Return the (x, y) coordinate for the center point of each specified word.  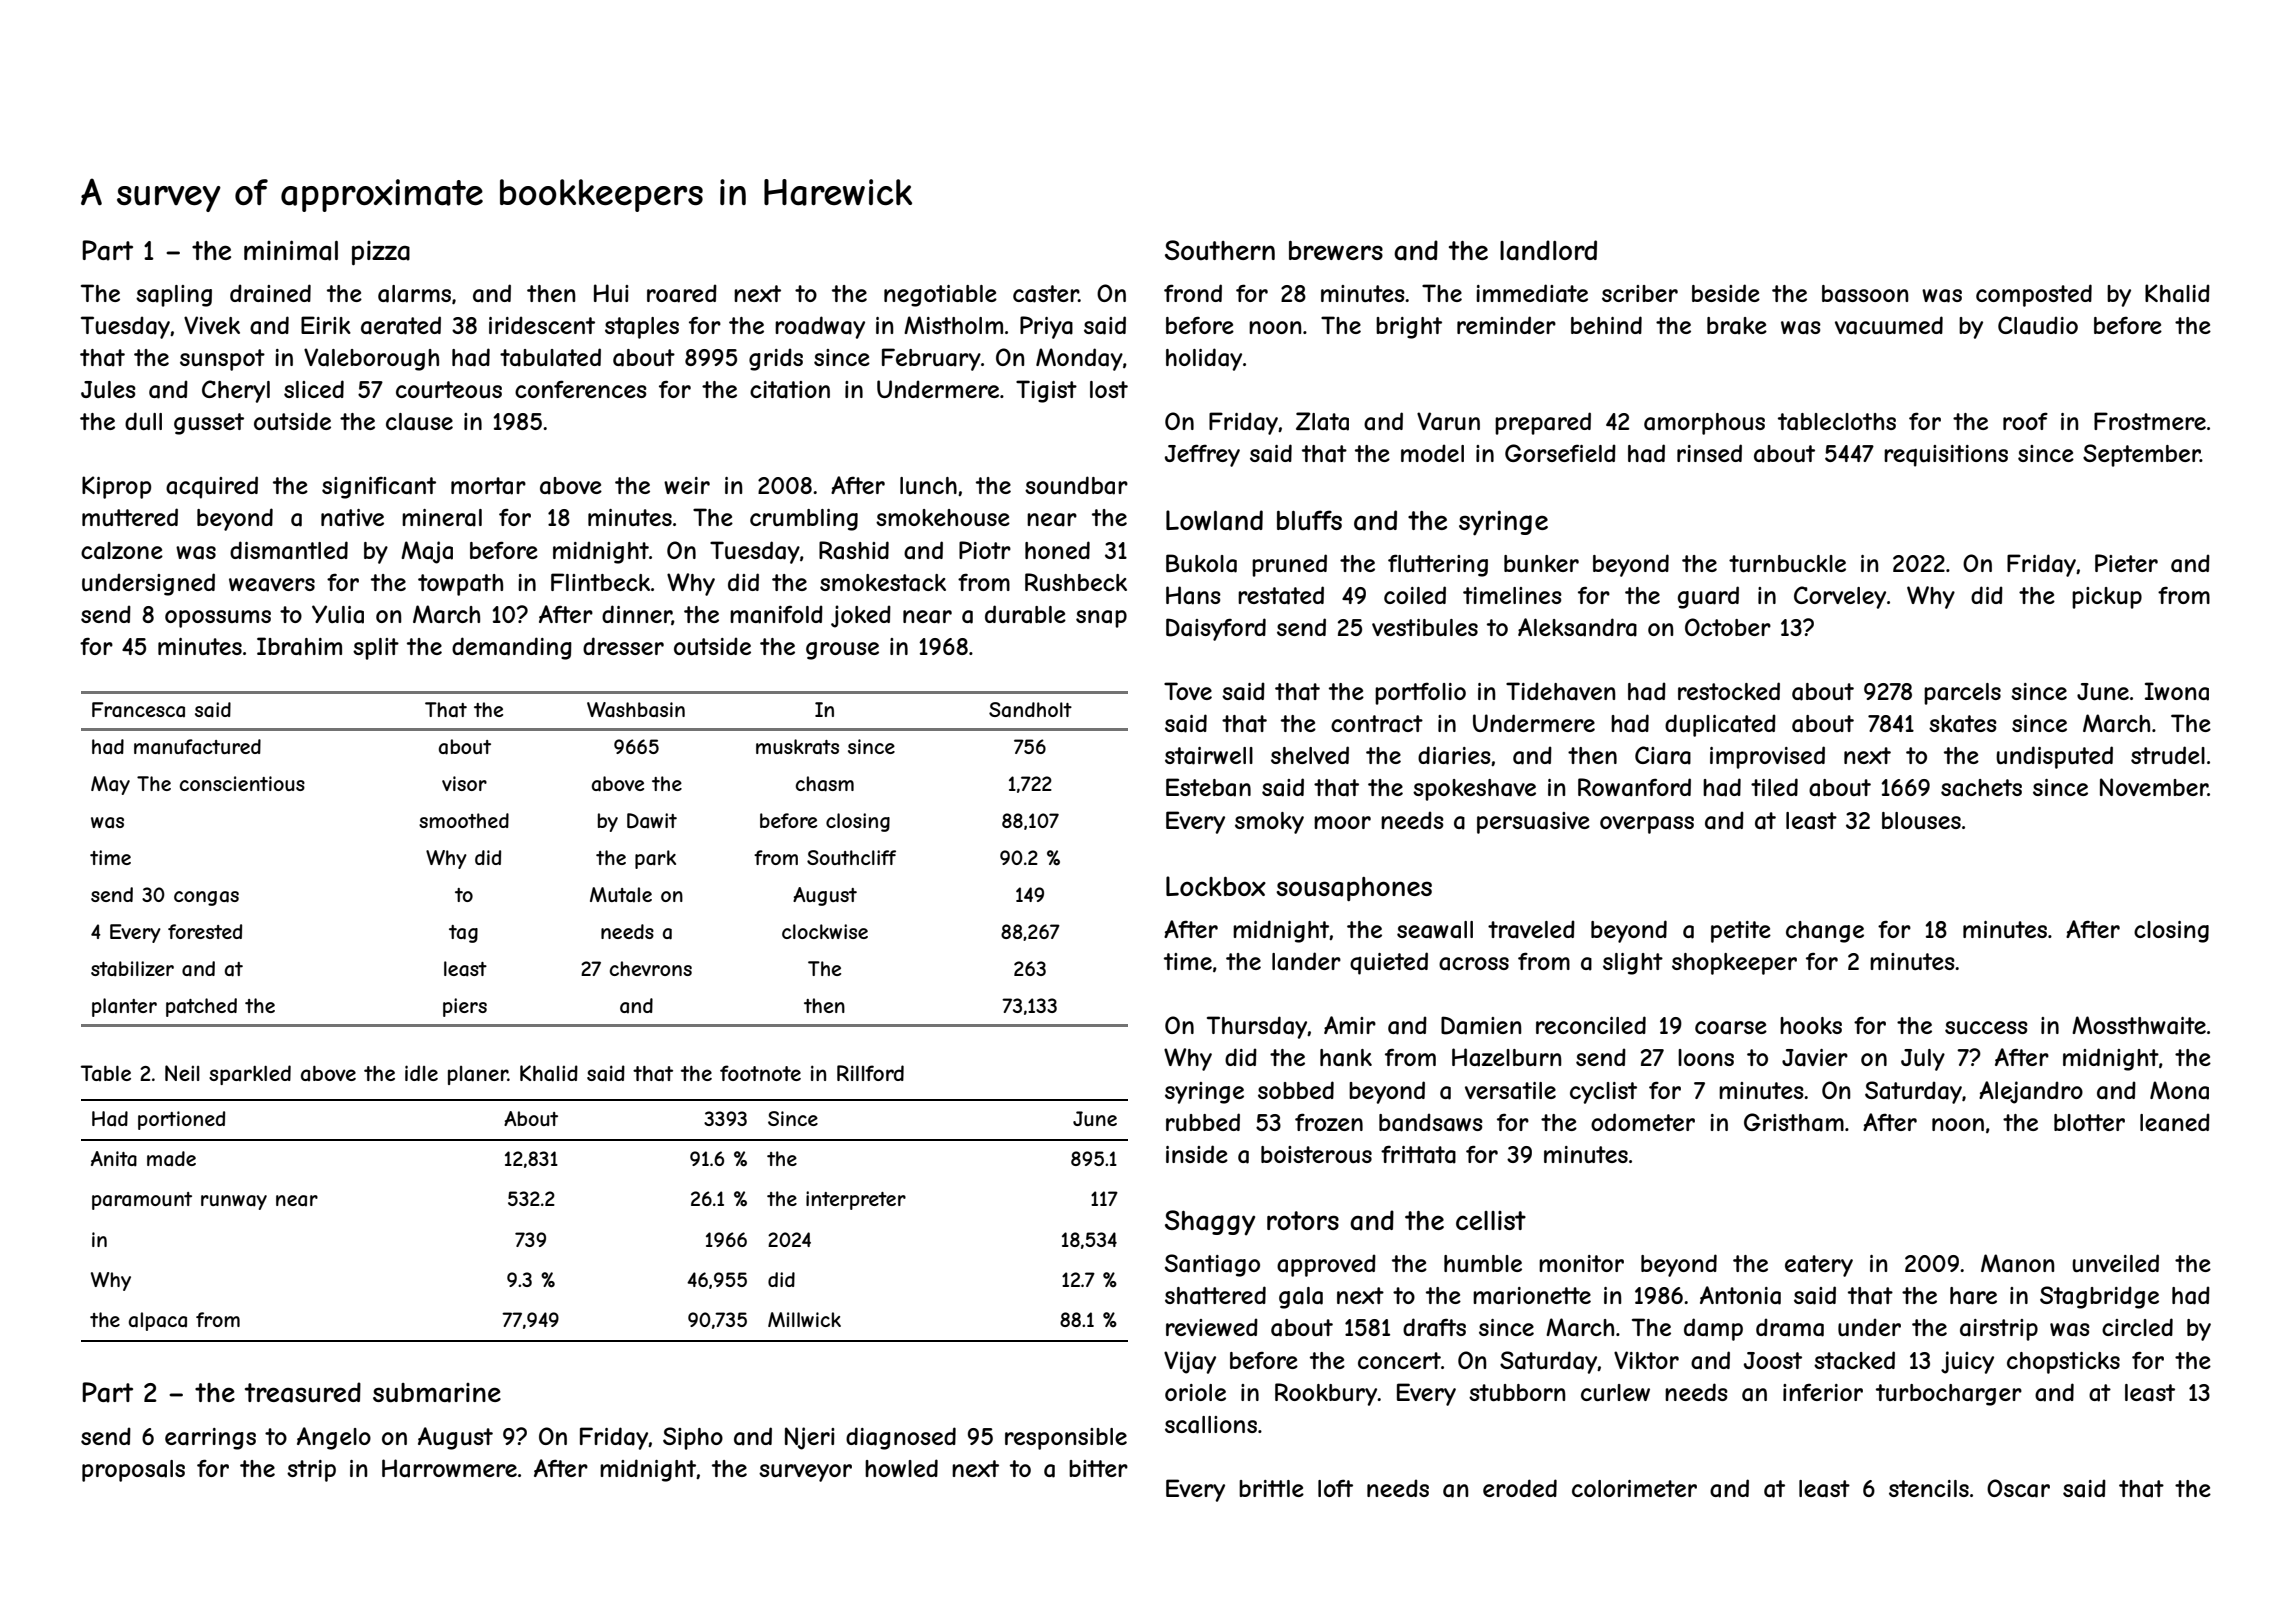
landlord (1548, 250)
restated (1281, 595)
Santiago (1212, 1265)
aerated (401, 325)
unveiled (2115, 1263)
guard (1708, 597)
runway (234, 1202)
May (110, 785)
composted (2034, 295)
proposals (133, 1471)
